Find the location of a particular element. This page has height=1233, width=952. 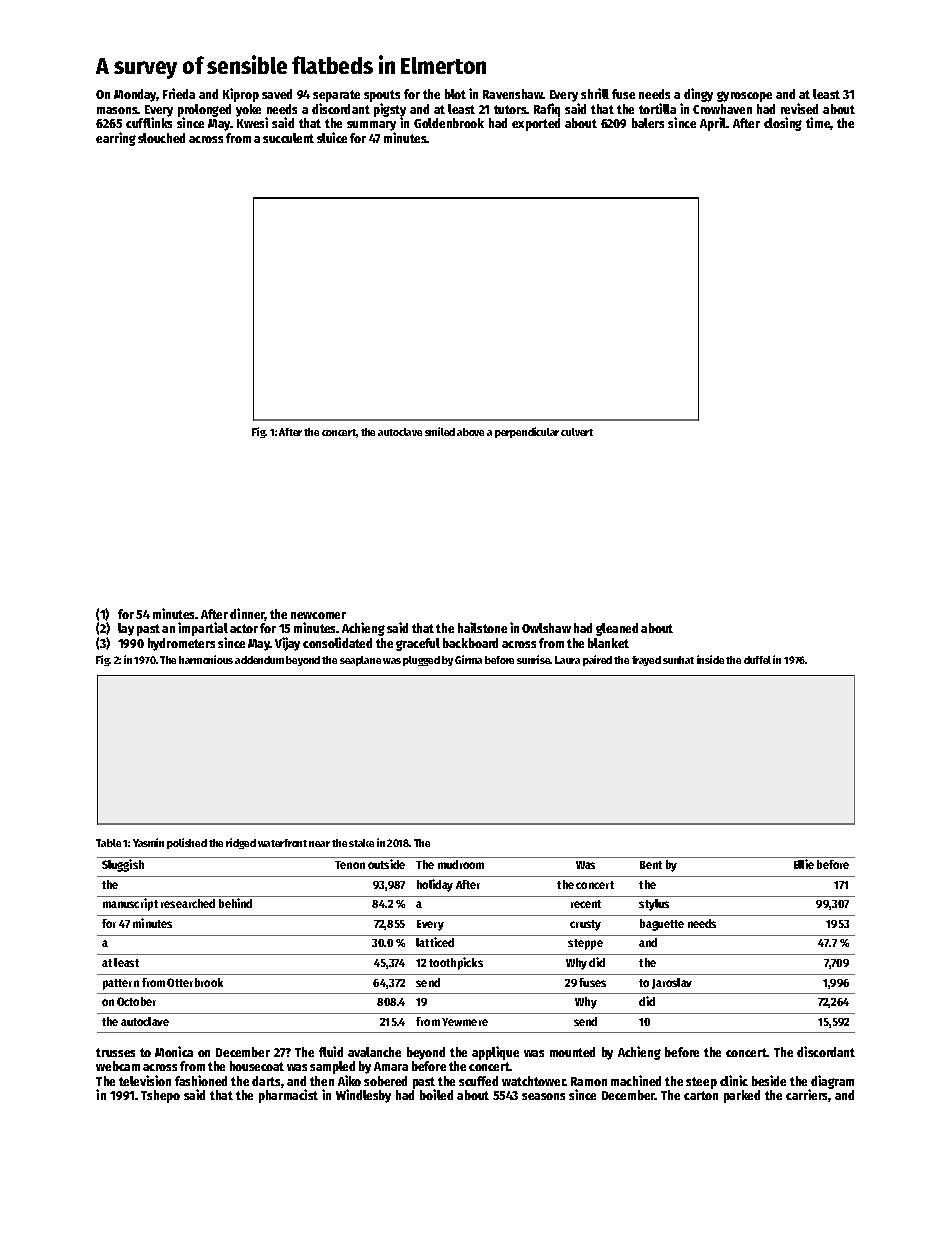

Tshepo is located at coordinates (160, 1096).
